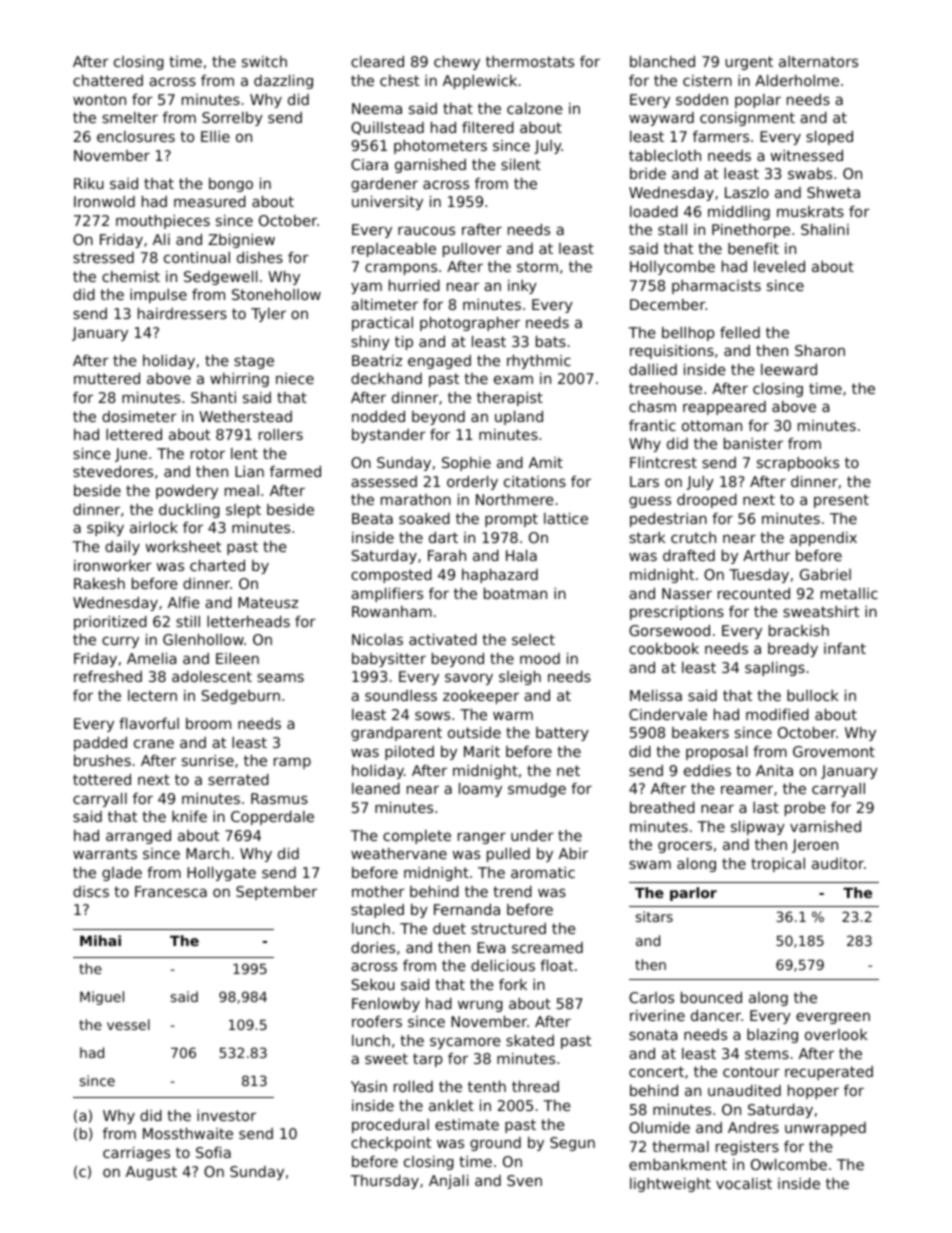 This image has width=952, height=1233. Describe the element at coordinates (392, 611) in the image. I see `Rowanham` at that location.
